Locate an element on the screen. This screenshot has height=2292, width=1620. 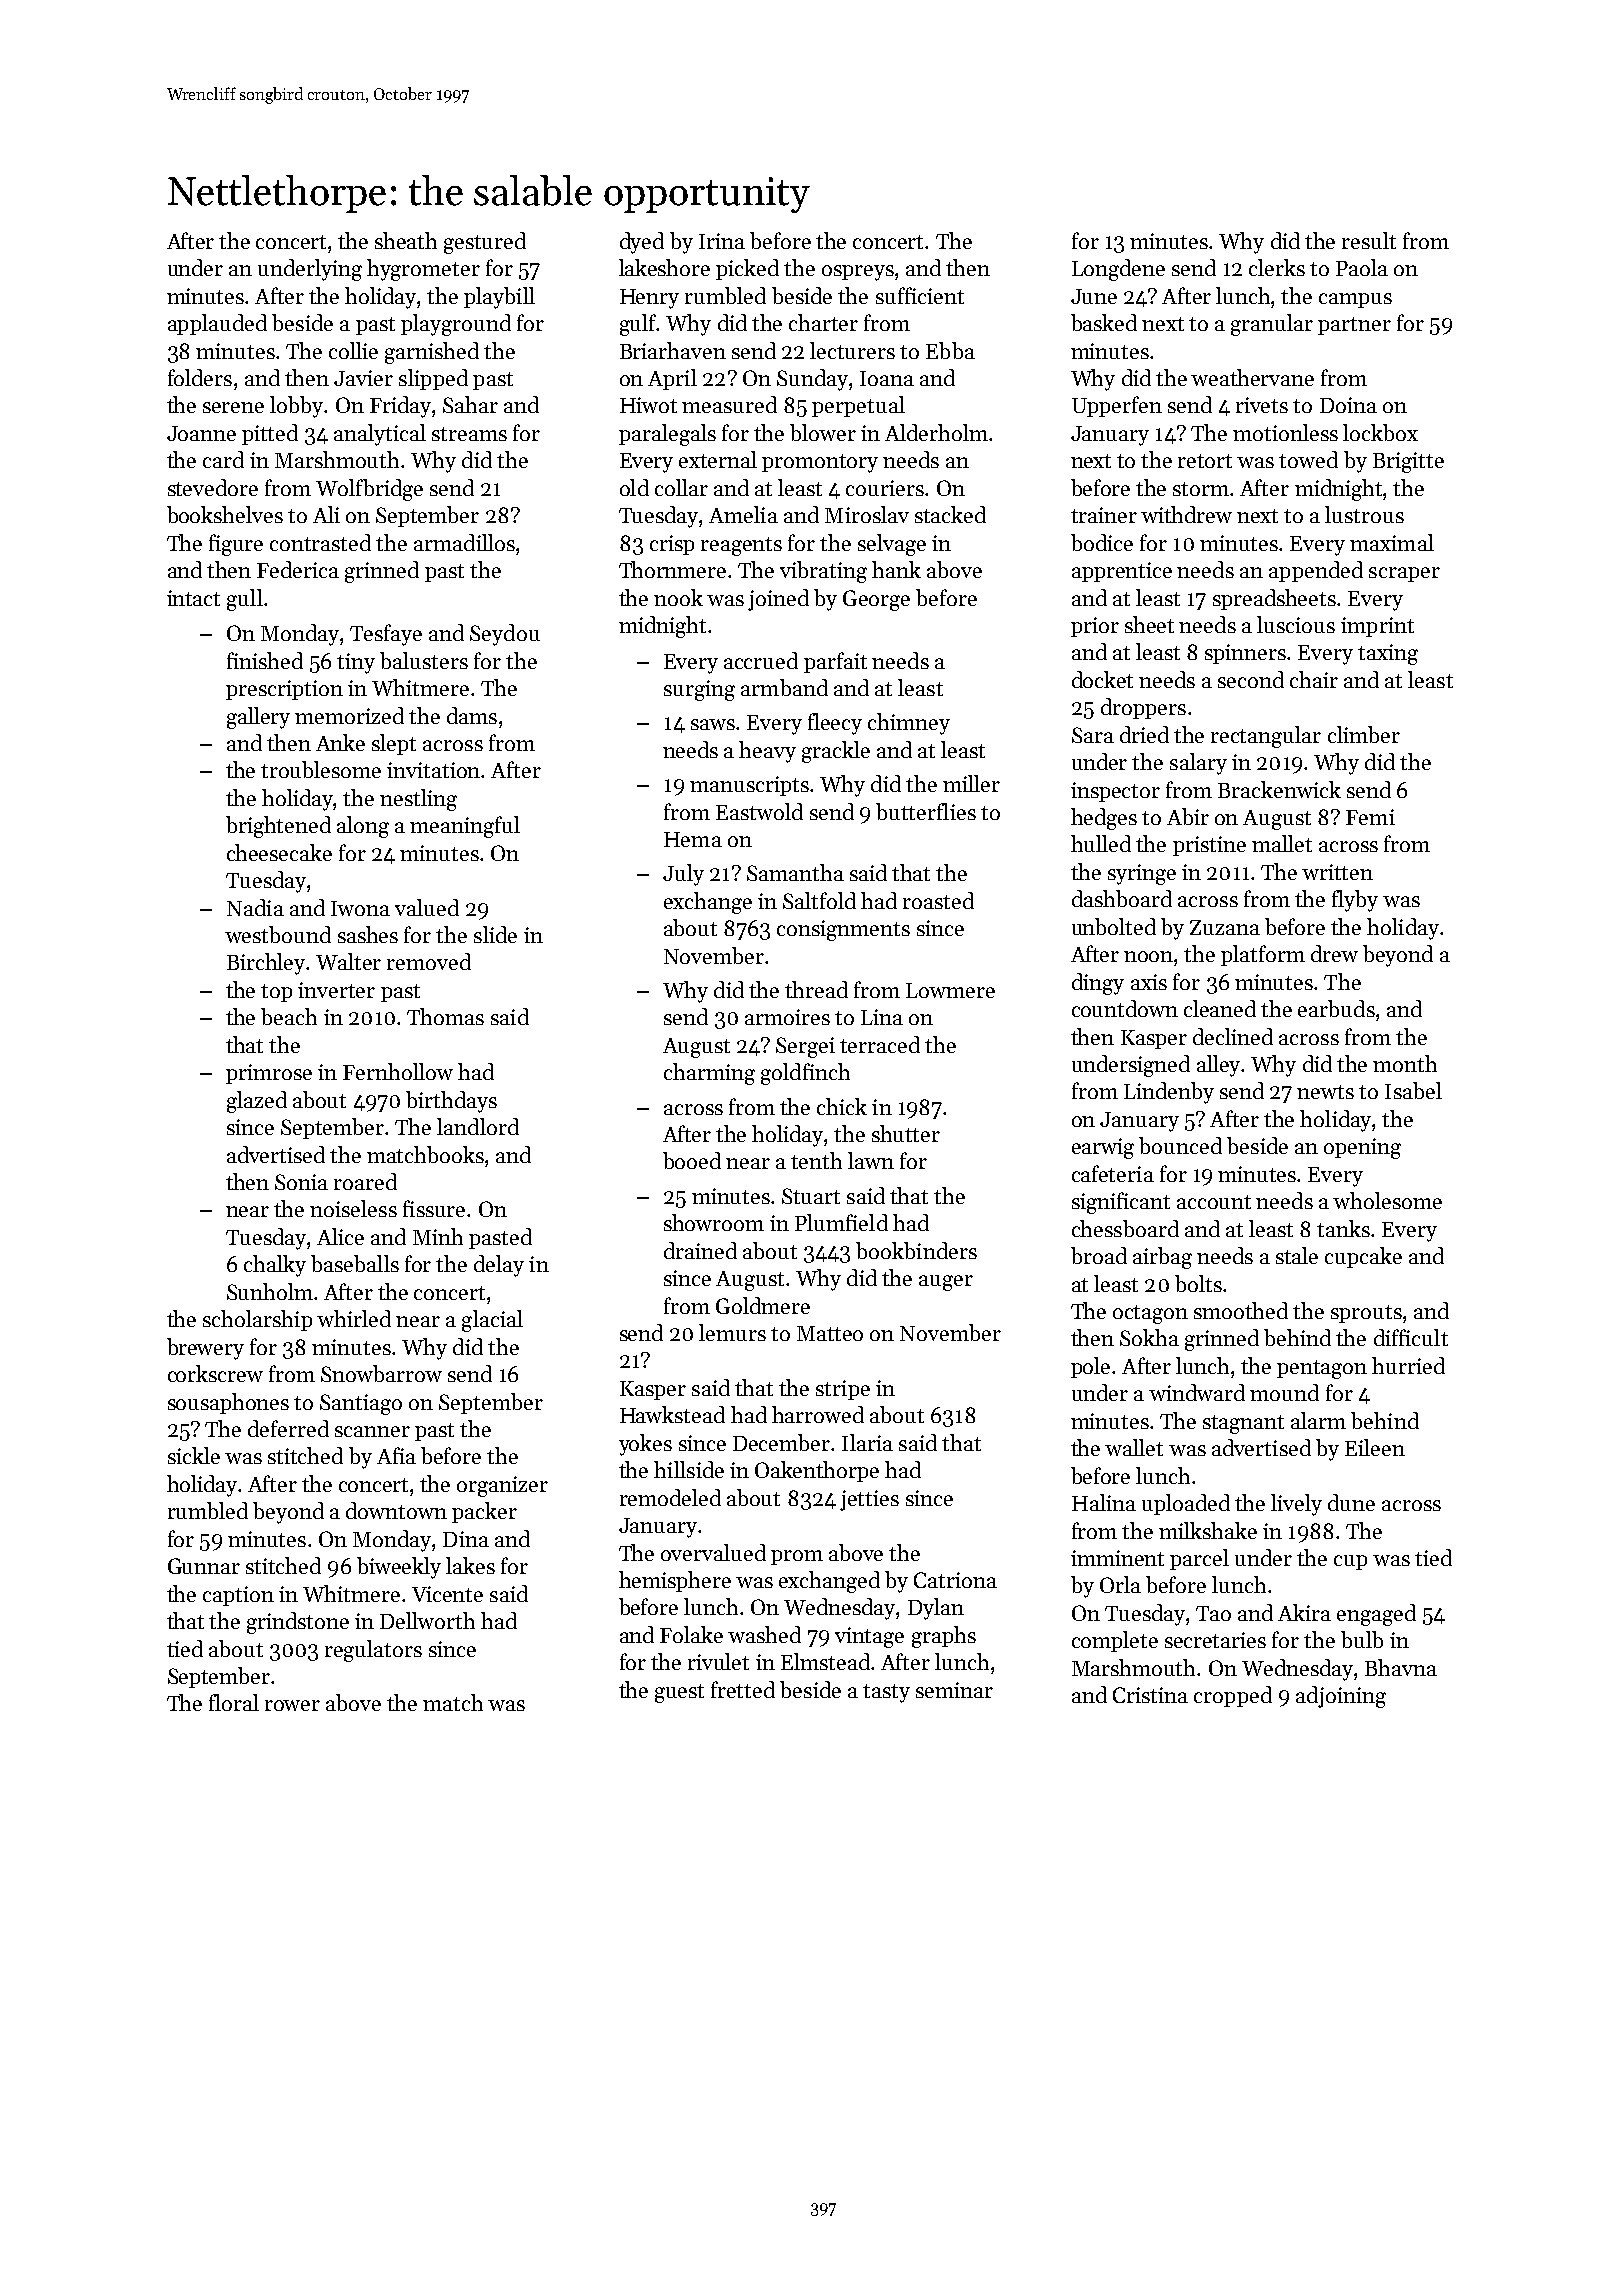
dams is located at coordinates (472, 715).
